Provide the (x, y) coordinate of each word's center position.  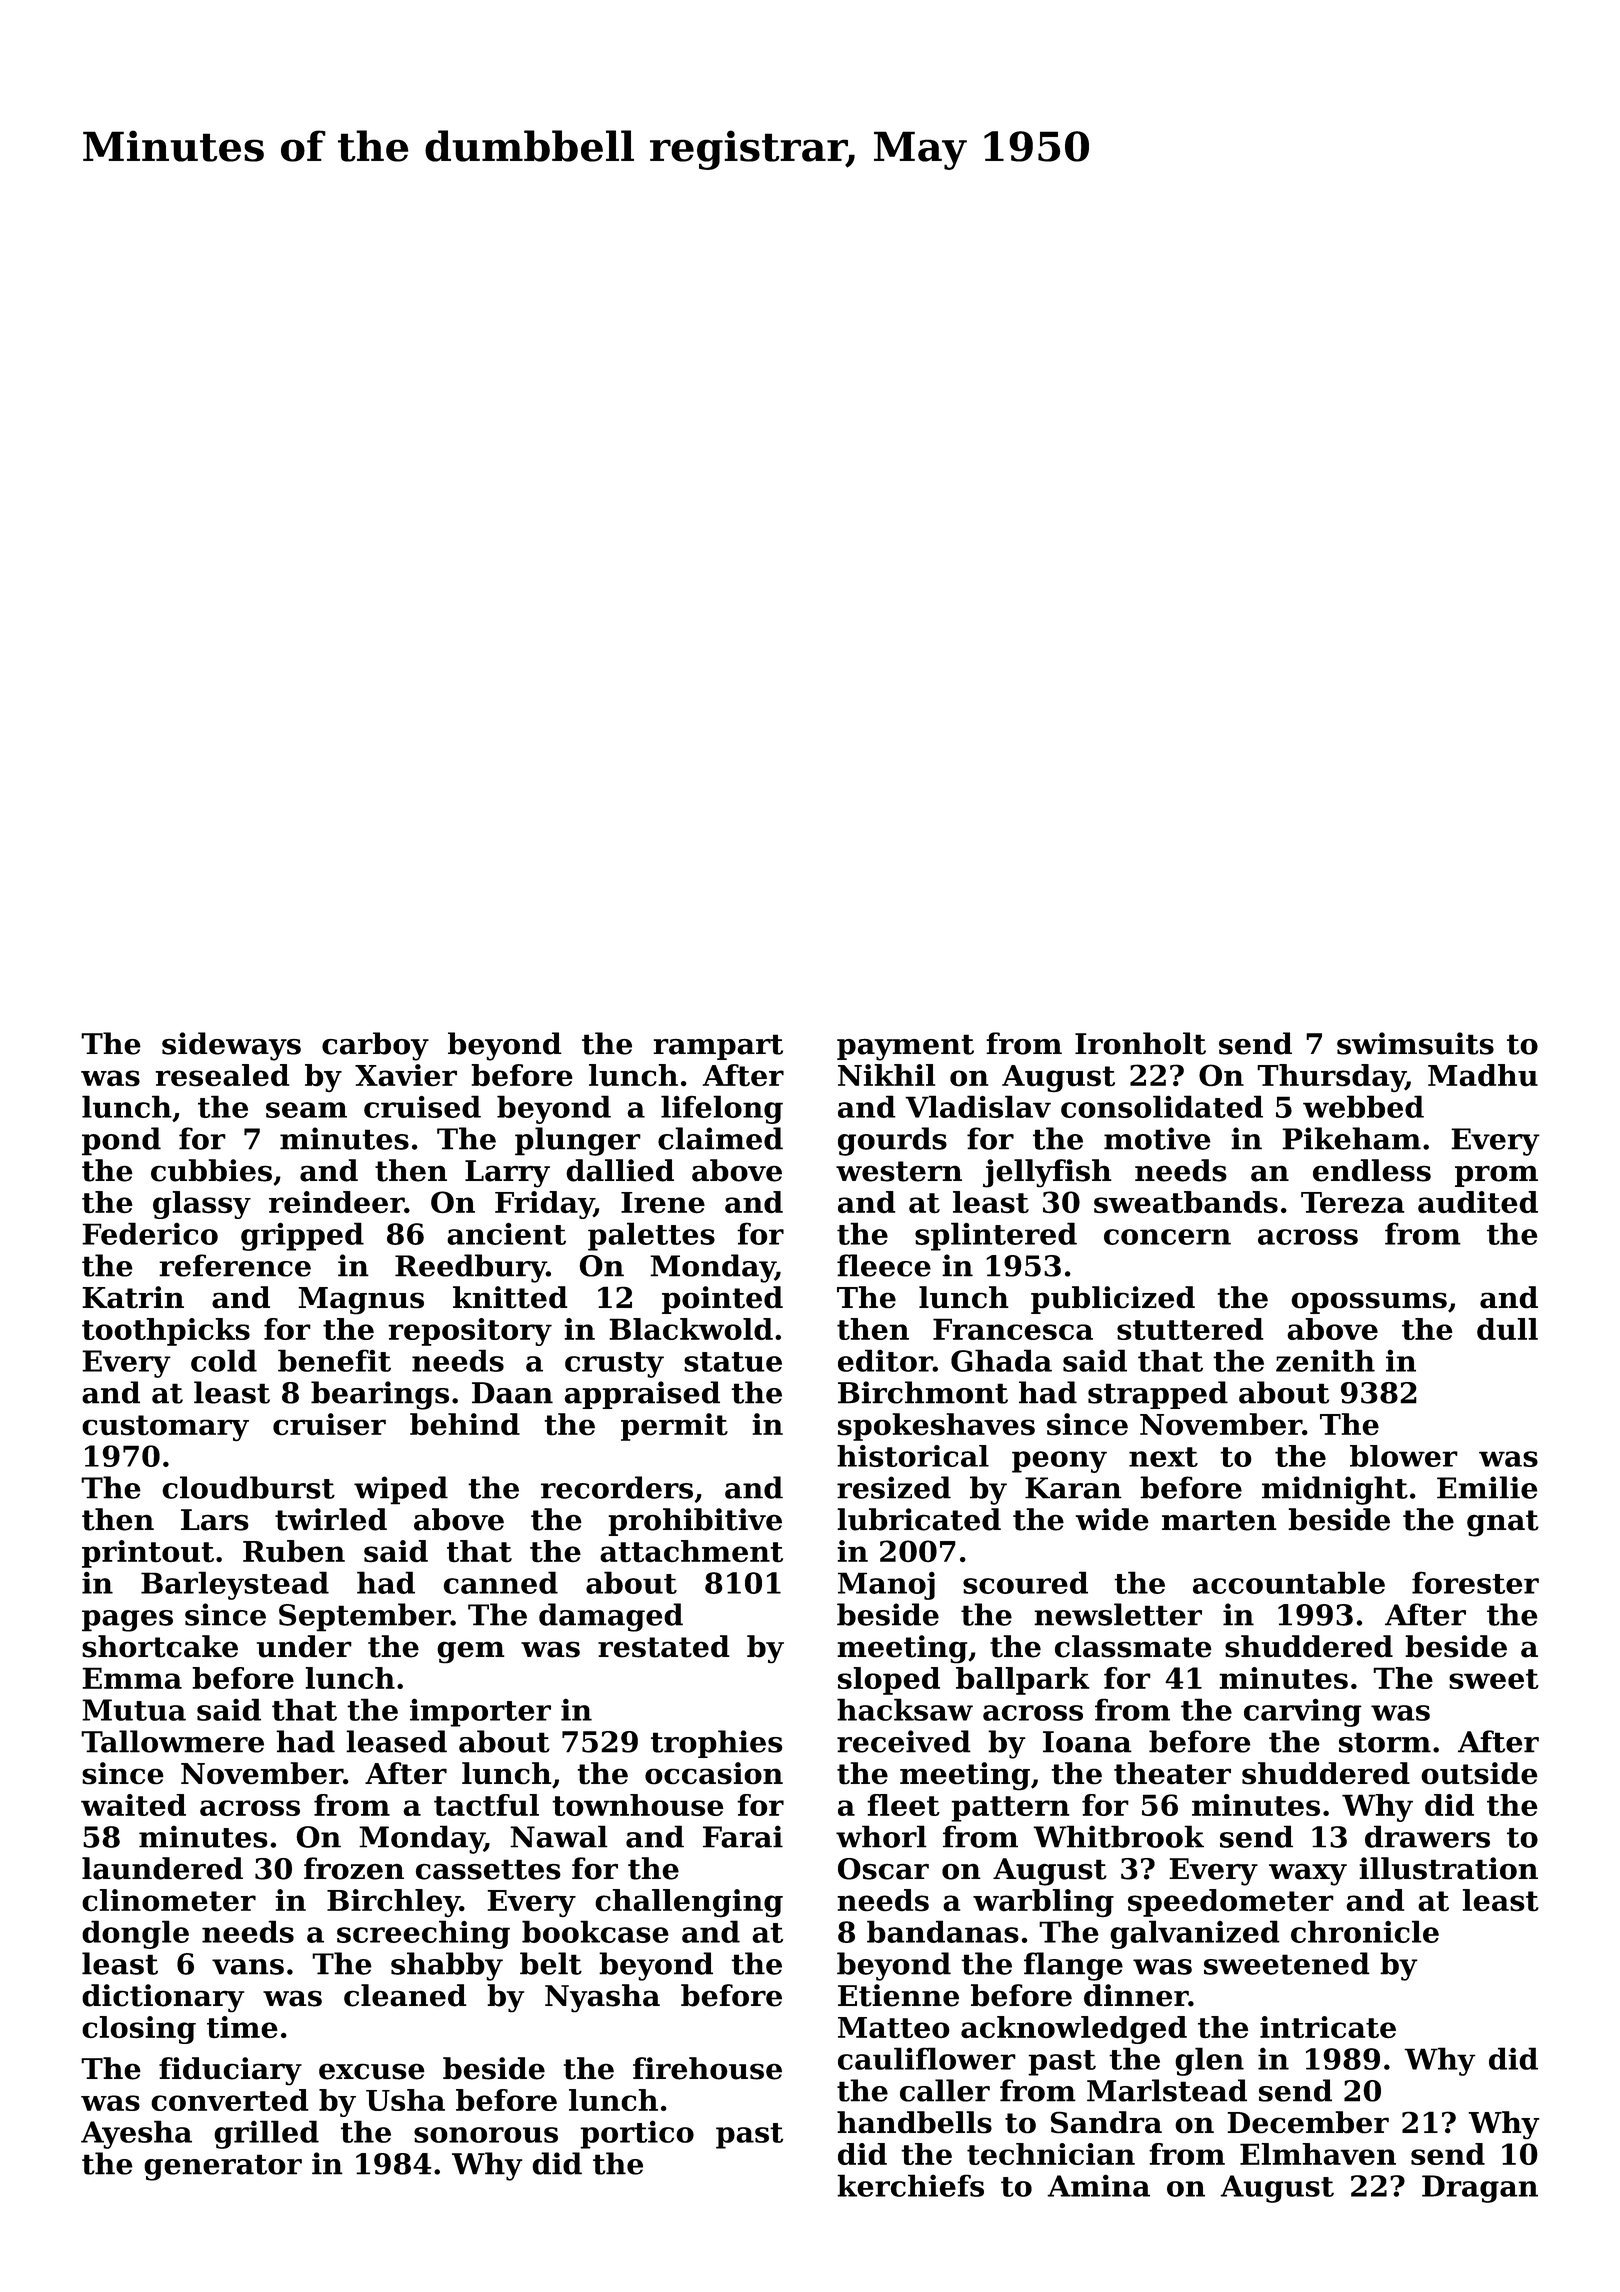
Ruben (294, 1551)
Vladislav (978, 1106)
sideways (231, 1046)
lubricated (919, 1519)
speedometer (1231, 1903)
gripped (302, 1236)
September (365, 1617)
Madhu (1483, 1075)
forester (1475, 1583)
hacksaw (905, 1709)
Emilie (1487, 1487)
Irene (663, 1202)
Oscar (883, 1869)
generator (223, 2167)
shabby (447, 1966)
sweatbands (1186, 1202)
